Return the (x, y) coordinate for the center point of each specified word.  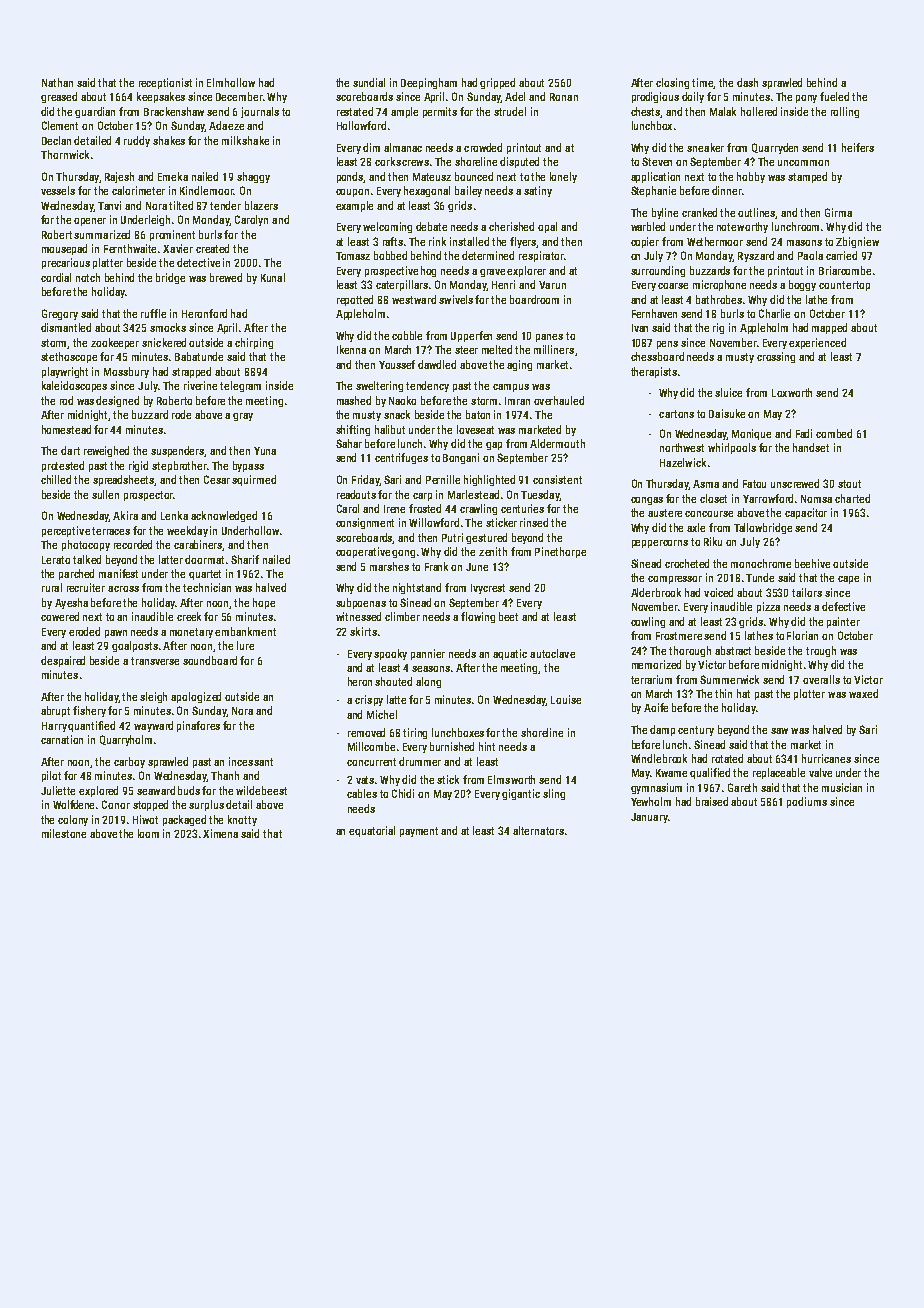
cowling (648, 622)
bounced (474, 176)
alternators (538, 830)
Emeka (173, 176)
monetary (191, 633)
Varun (552, 285)
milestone (64, 833)
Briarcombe (845, 270)
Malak (723, 111)
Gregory (60, 314)
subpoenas (361, 603)
